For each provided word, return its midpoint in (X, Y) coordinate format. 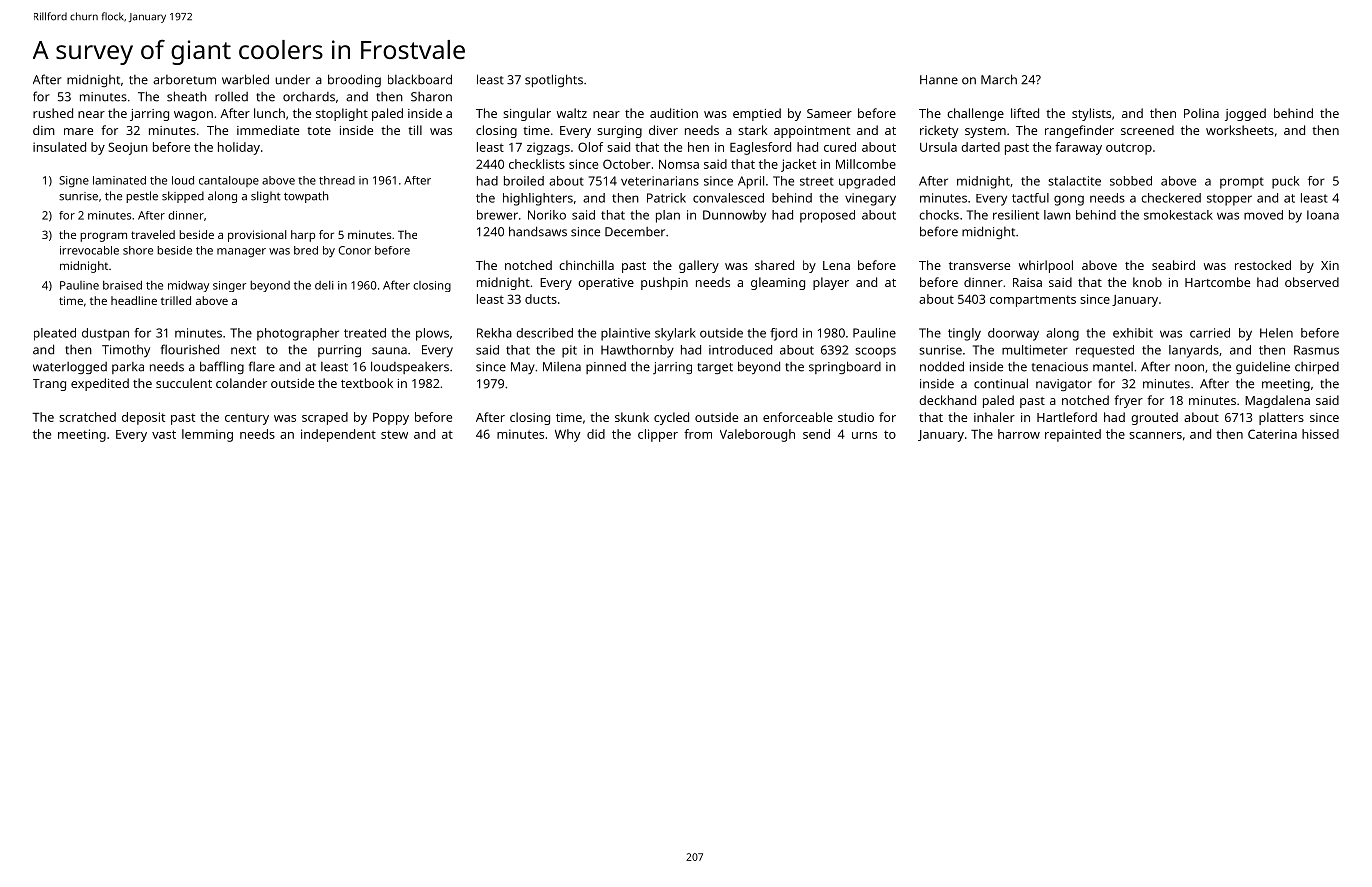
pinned (606, 368)
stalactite (1074, 181)
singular (527, 114)
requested (1105, 351)
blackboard (420, 79)
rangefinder (1079, 131)
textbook (367, 383)
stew (394, 434)
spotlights (554, 80)
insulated (59, 147)
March (999, 79)
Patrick (666, 198)
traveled (153, 234)
